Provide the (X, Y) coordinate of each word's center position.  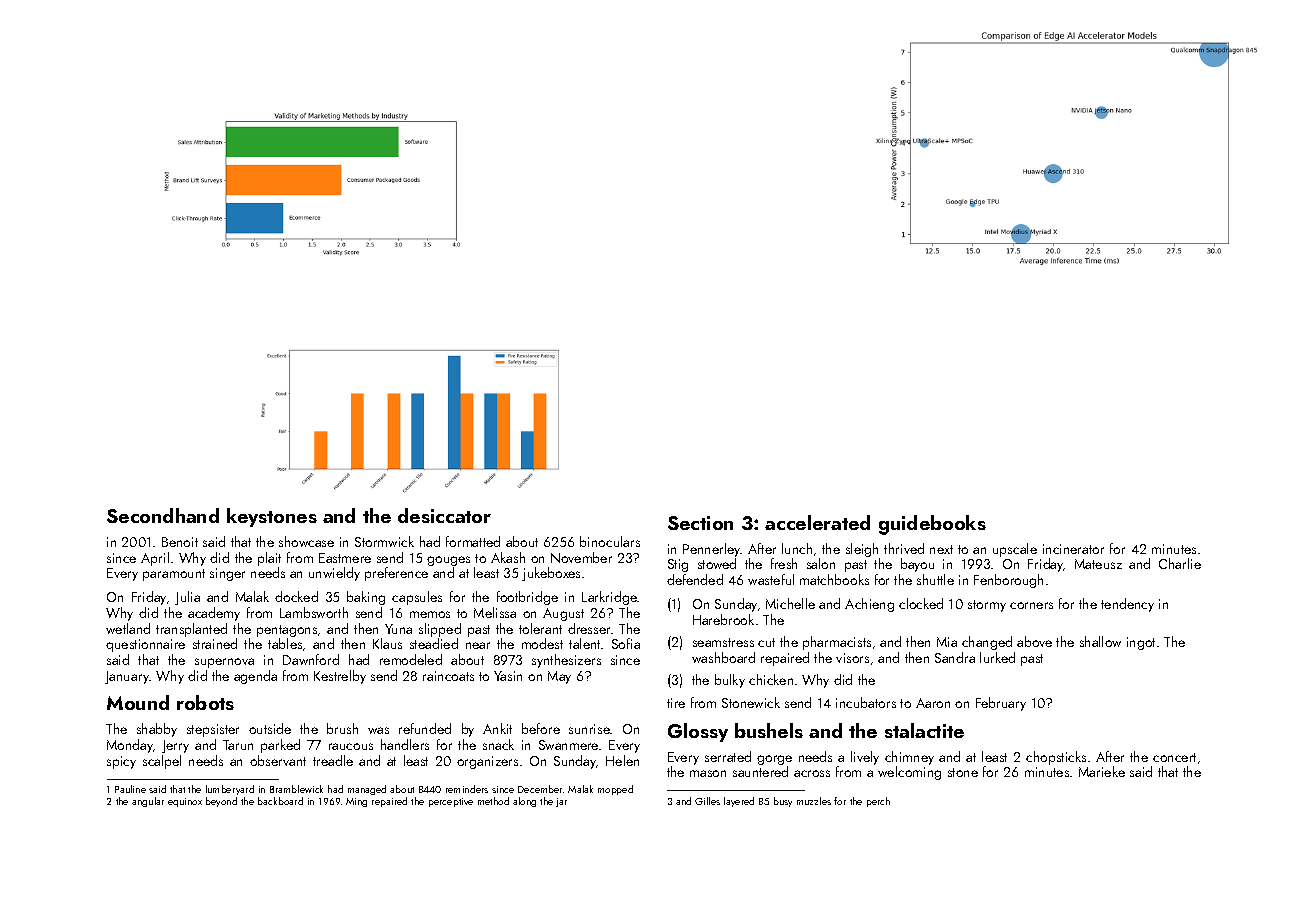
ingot (1141, 643)
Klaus (387, 643)
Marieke (1102, 771)
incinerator (1073, 549)
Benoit (180, 542)
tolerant (540, 628)
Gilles (707, 801)
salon (821, 563)
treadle (333, 760)
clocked (921, 603)
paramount (174, 575)
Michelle (790, 603)
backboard (280, 801)
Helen (622, 760)
